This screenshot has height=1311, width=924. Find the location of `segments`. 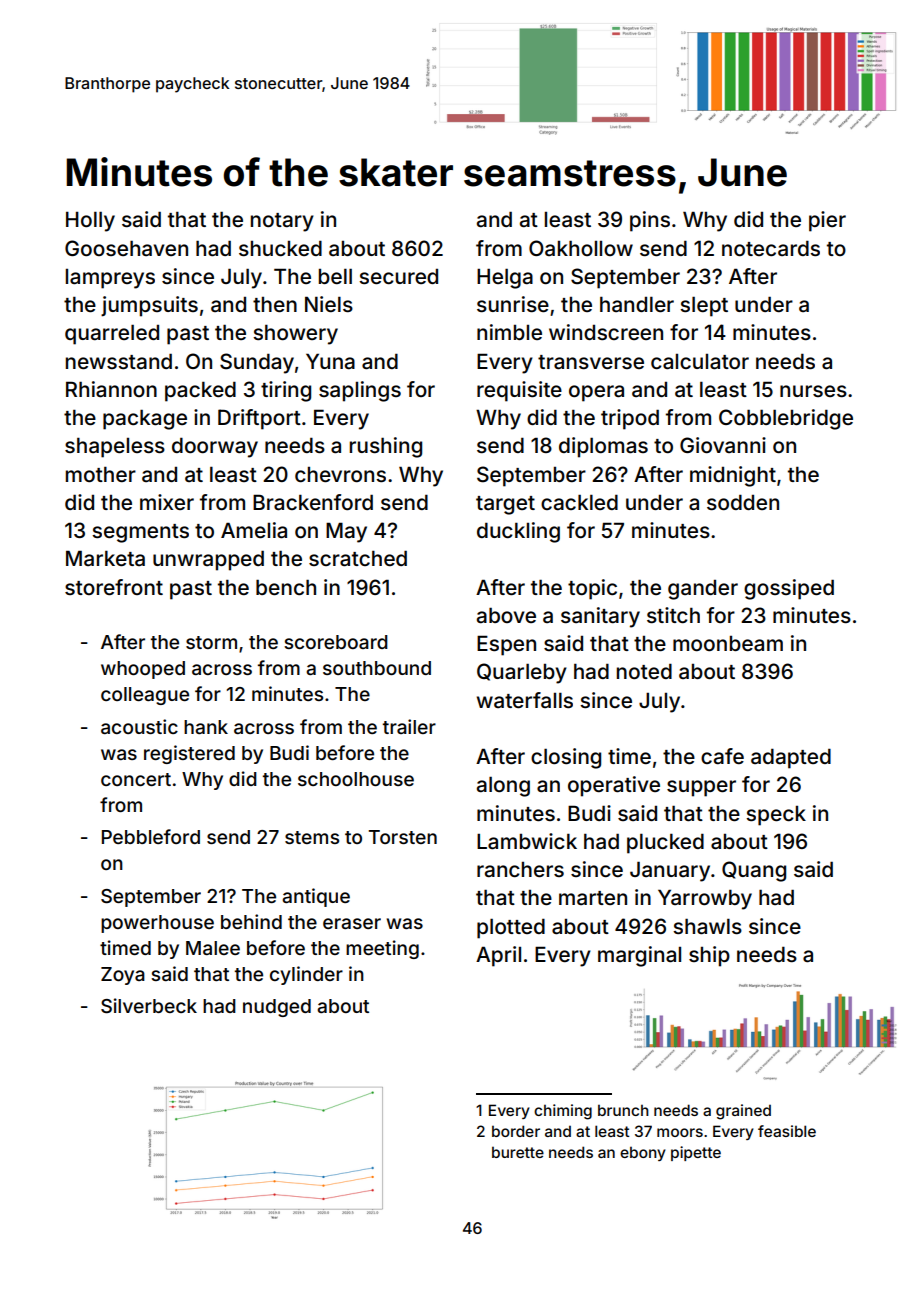

segments is located at coordinates (140, 533).
